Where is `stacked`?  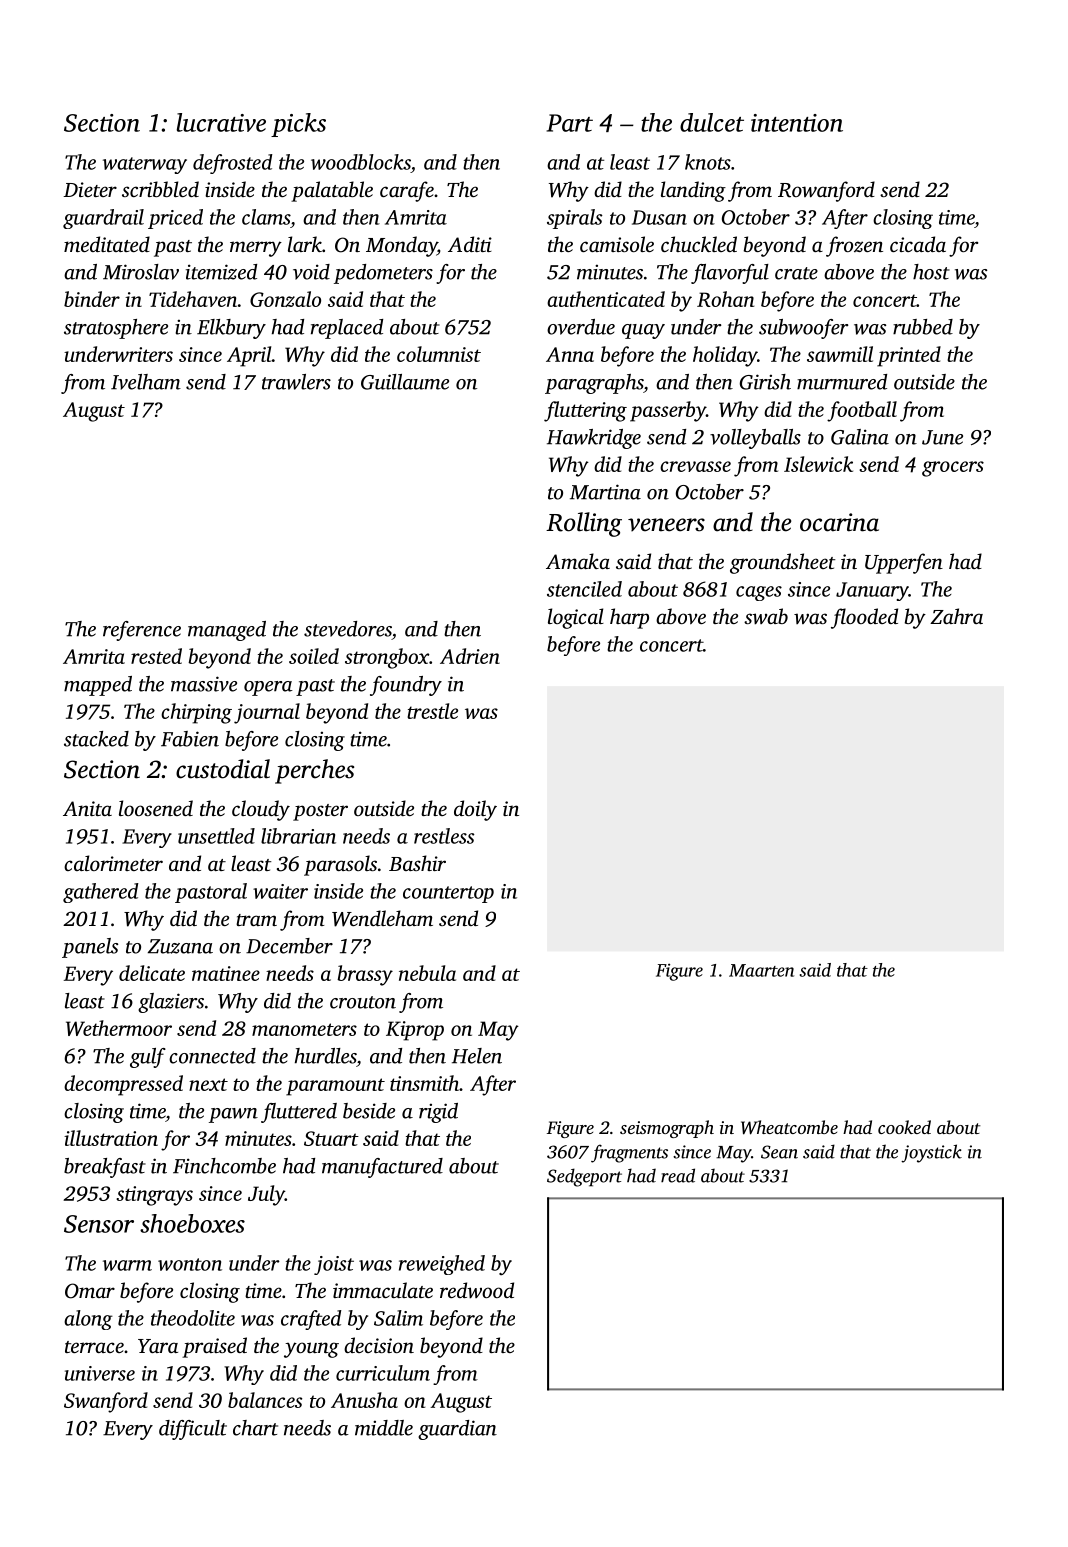 stacked is located at coordinates (96, 739).
